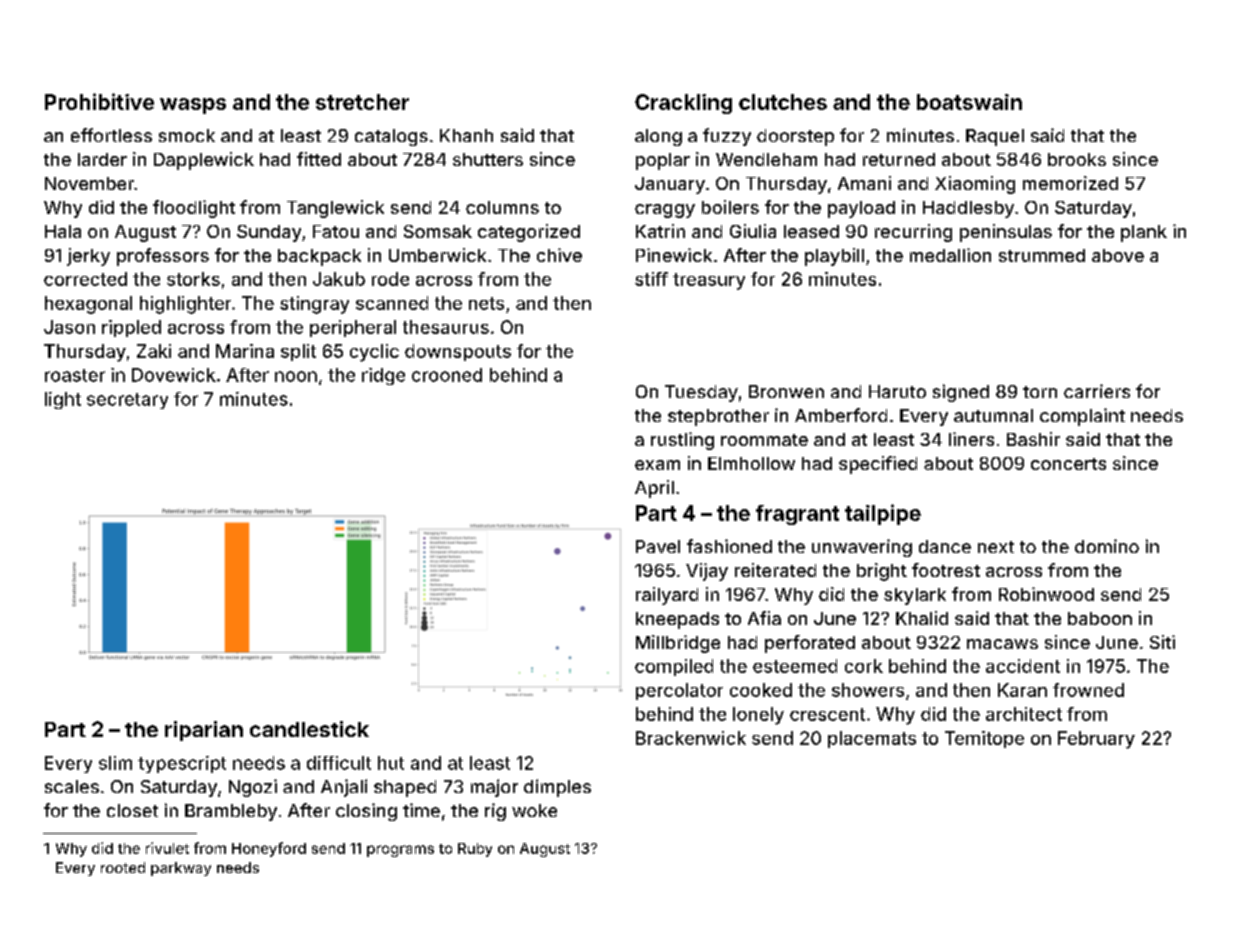 The height and width of the screenshot is (952, 1233). Describe the element at coordinates (968, 209) in the screenshot. I see `Haddlesby` at that location.
